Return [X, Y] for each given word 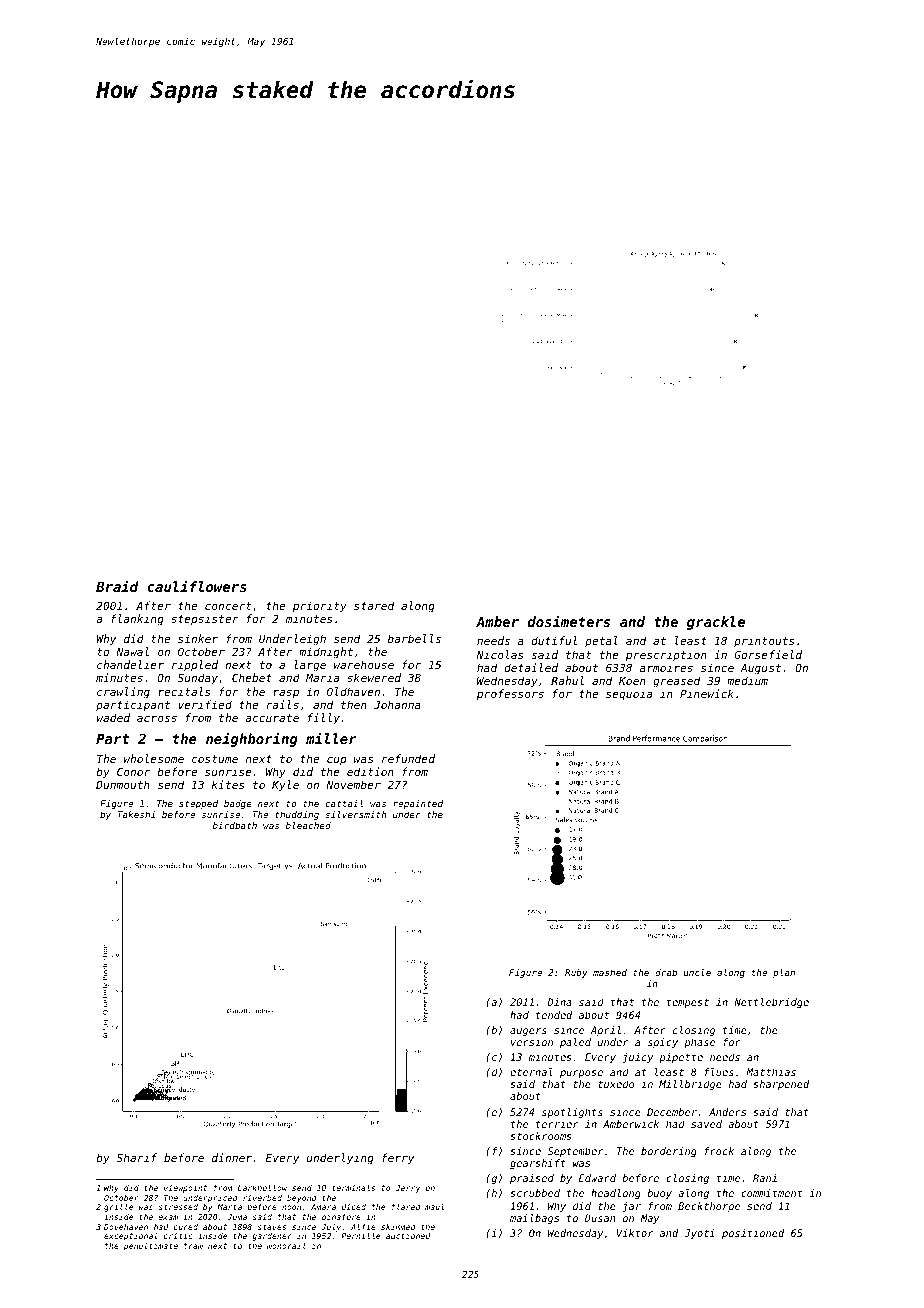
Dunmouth [123, 784]
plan [784, 973]
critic [178, 1236]
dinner [232, 1157]
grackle [716, 623]
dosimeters [568, 621]
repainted [418, 804]
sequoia [629, 694]
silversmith [355, 814]
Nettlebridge [771, 1003]
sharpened [781, 1085]
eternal [531, 1072]
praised [532, 1179]
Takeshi [136, 814]
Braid [117, 586]
